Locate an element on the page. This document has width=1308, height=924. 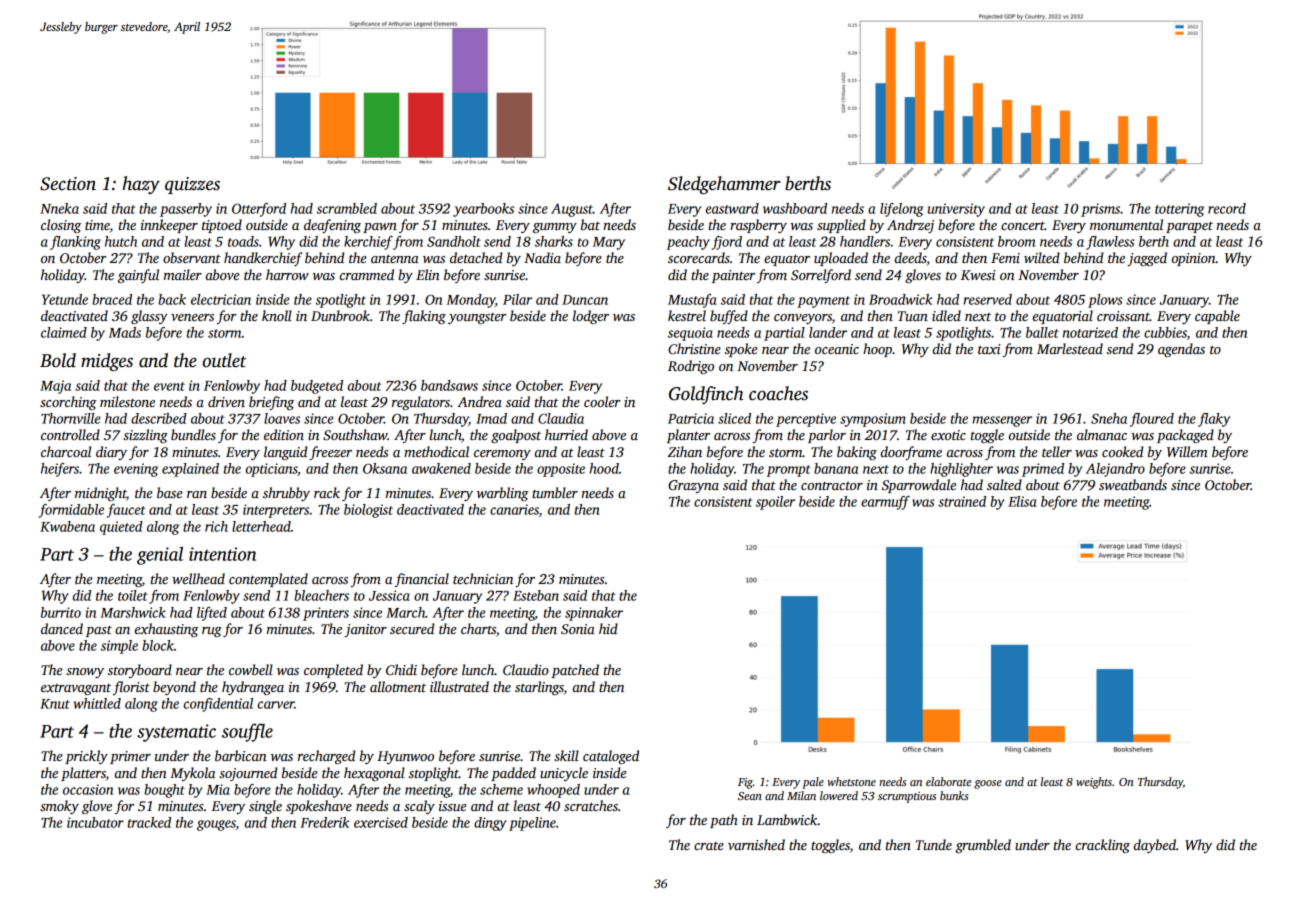
Bold is located at coordinates (58, 360).
